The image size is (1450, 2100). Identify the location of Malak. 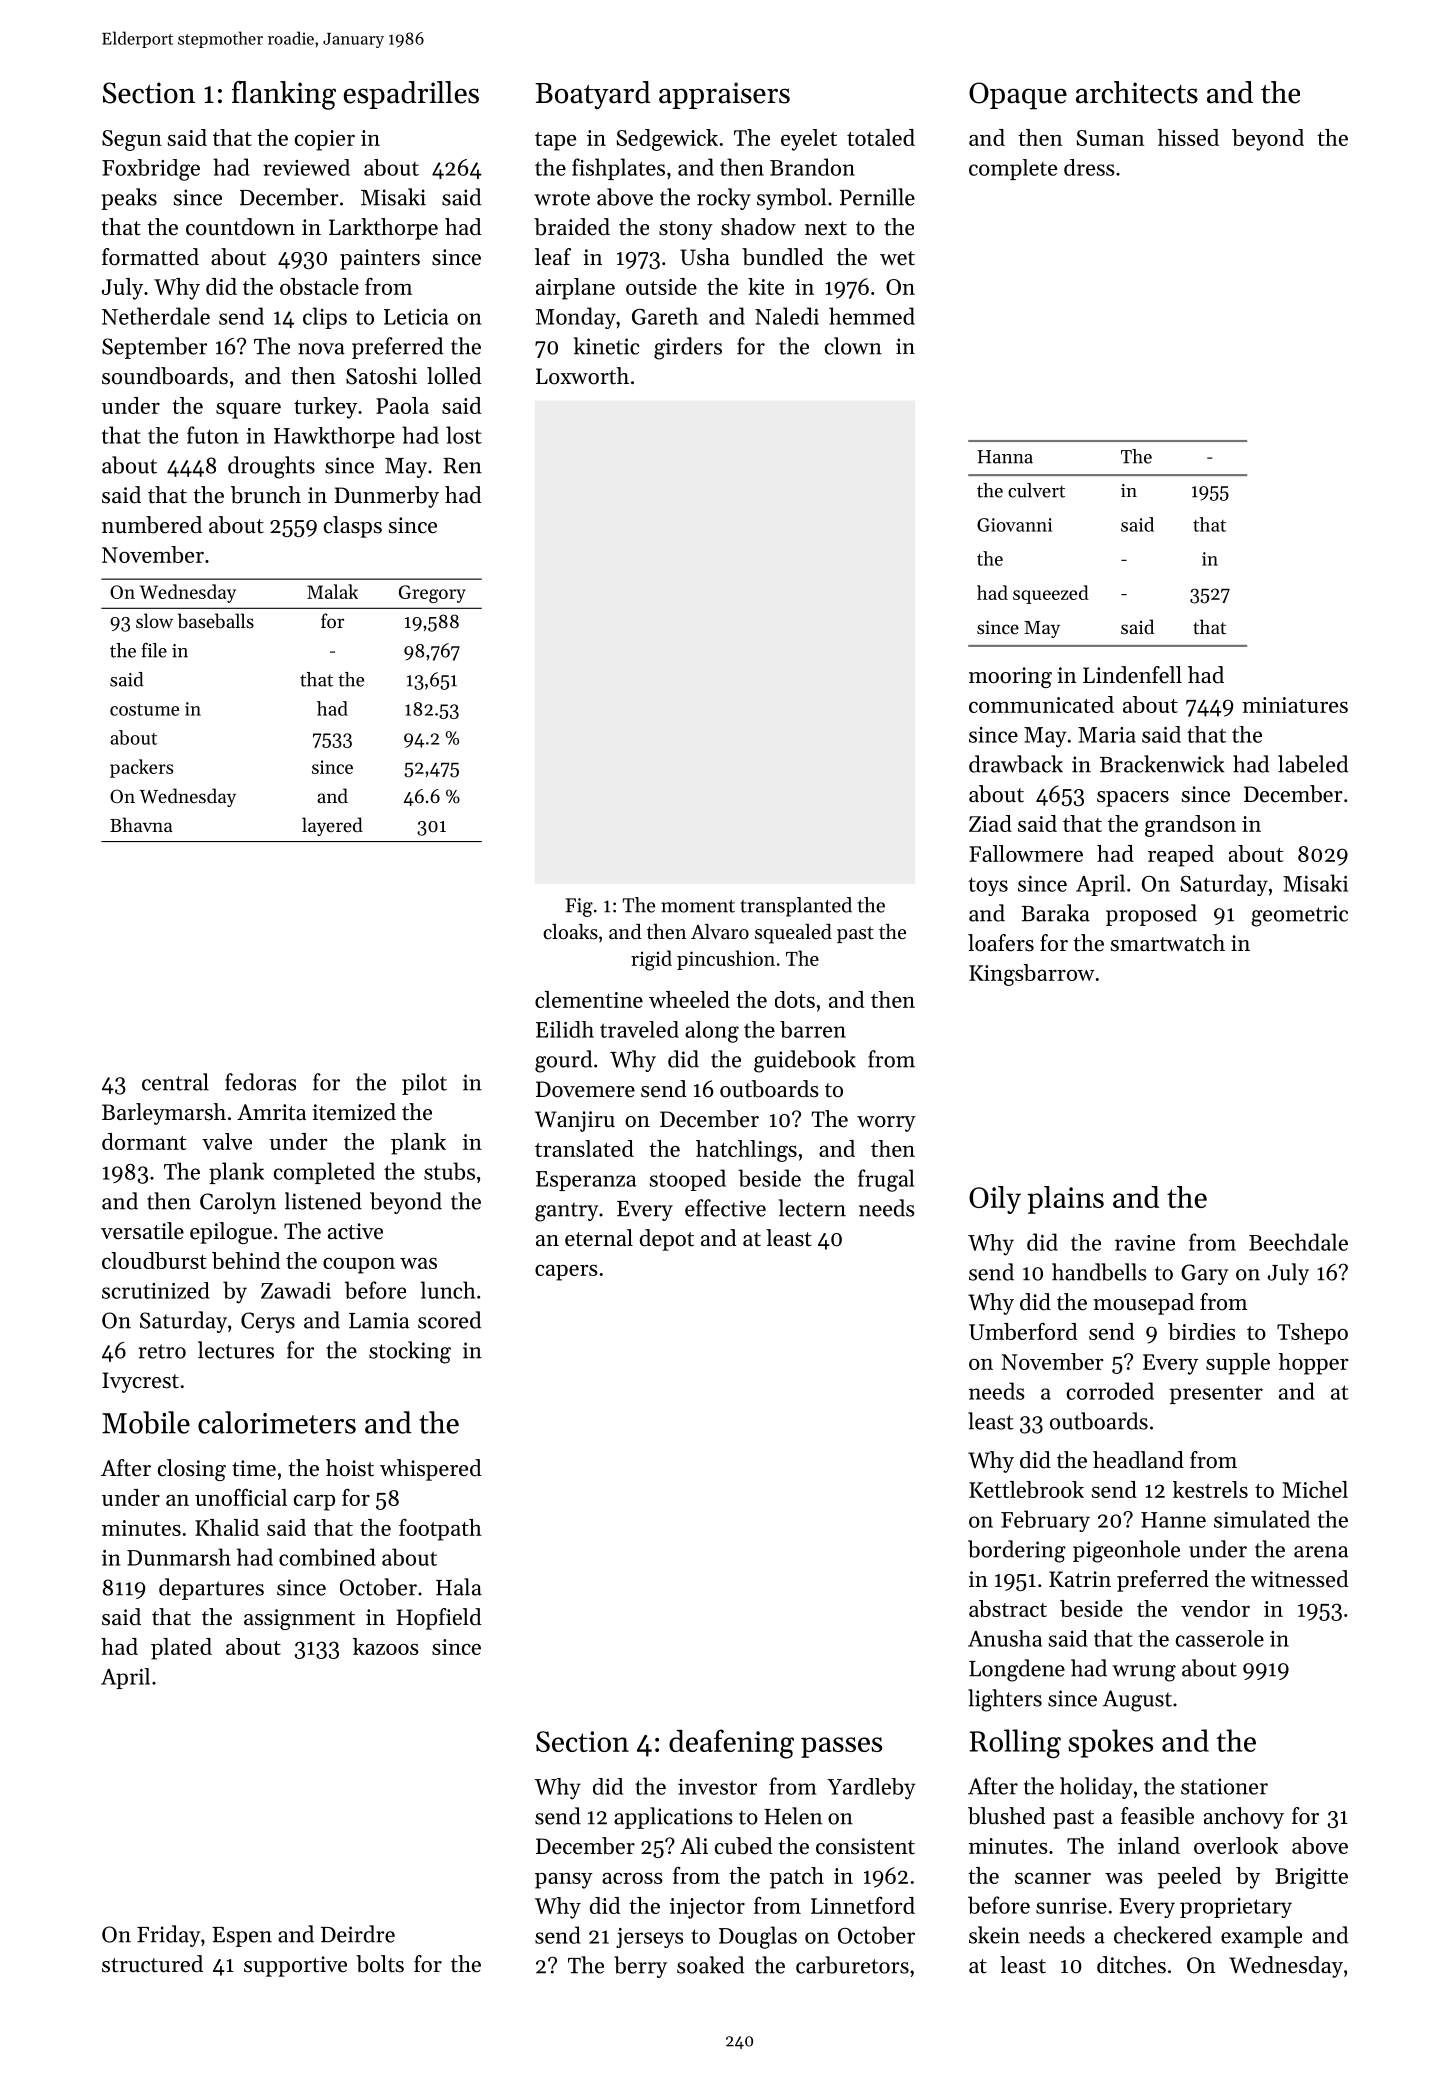
(332, 591).
